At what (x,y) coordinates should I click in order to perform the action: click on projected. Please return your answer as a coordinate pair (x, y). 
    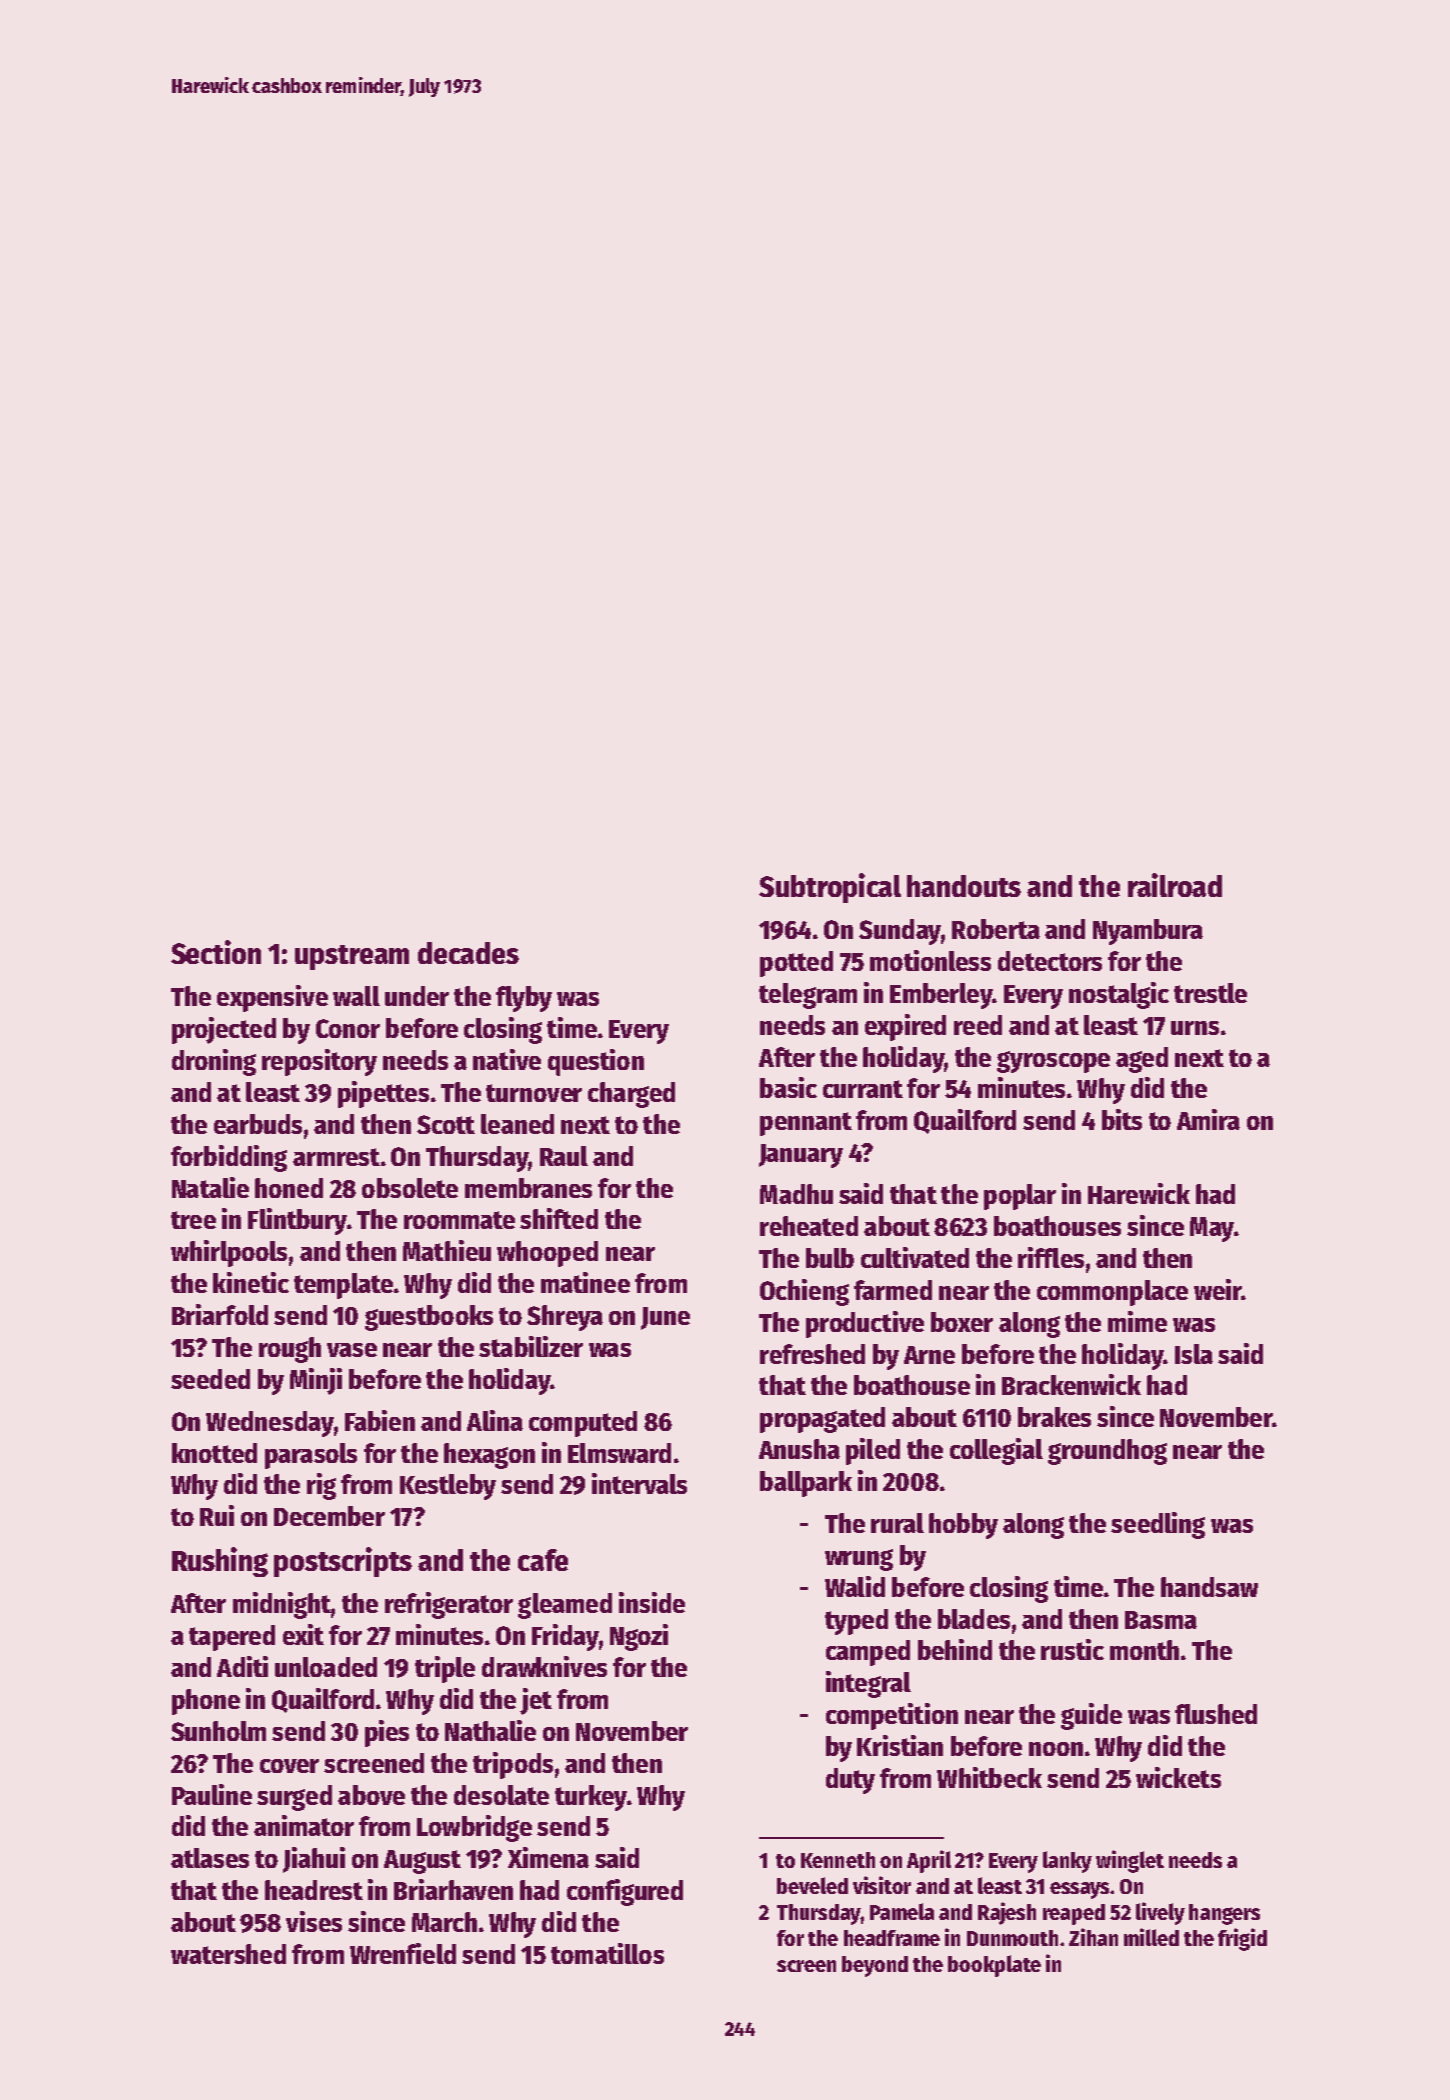
    Looking at the image, I should click on (224, 1030).
